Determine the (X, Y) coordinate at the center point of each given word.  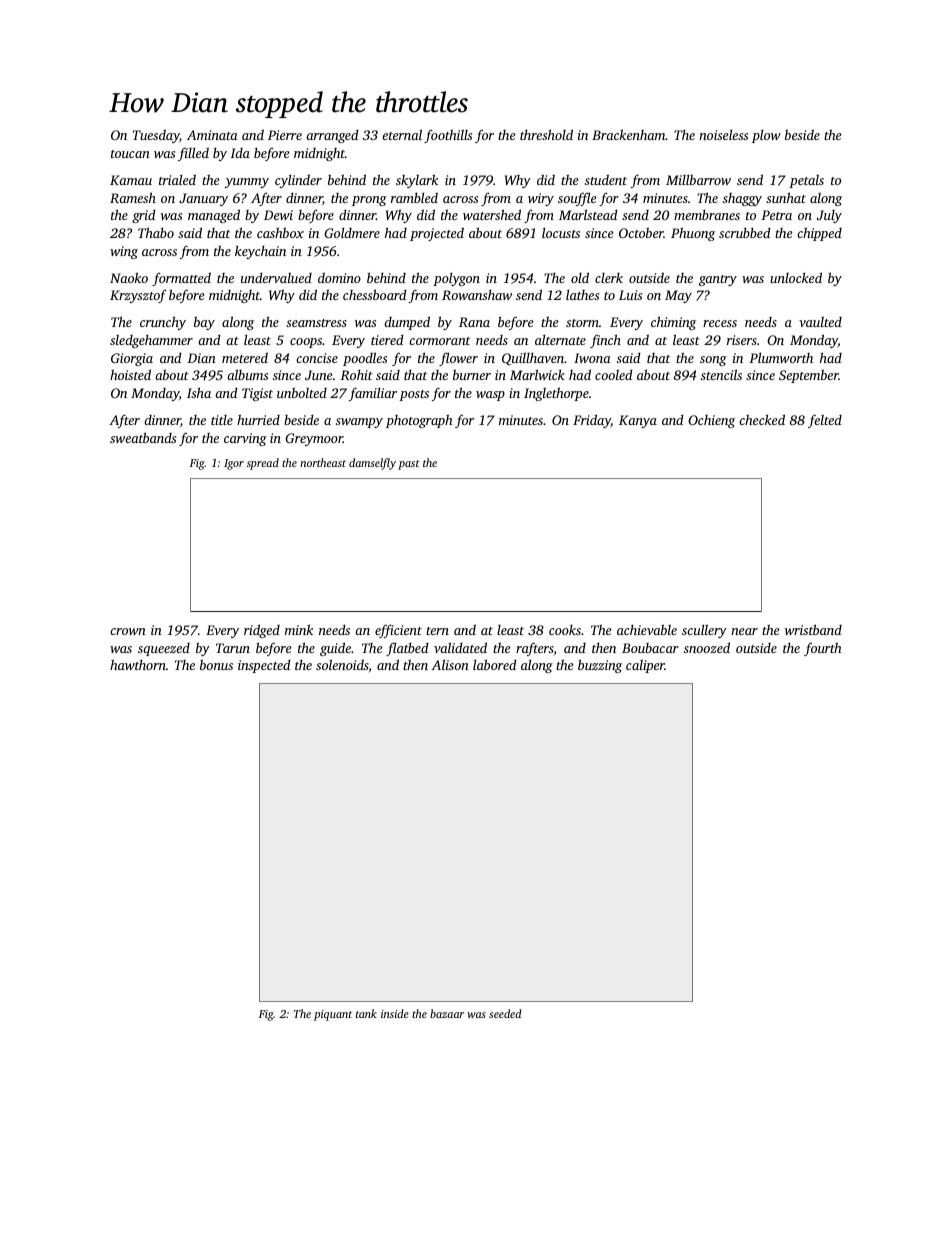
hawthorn (138, 664)
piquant (333, 1015)
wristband (813, 629)
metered (245, 357)
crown (128, 631)
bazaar (447, 1013)
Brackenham (629, 134)
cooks (565, 630)
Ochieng (711, 421)
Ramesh (133, 197)
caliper (645, 666)
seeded (505, 1013)
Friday (592, 421)
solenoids (342, 664)
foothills (448, 136)
